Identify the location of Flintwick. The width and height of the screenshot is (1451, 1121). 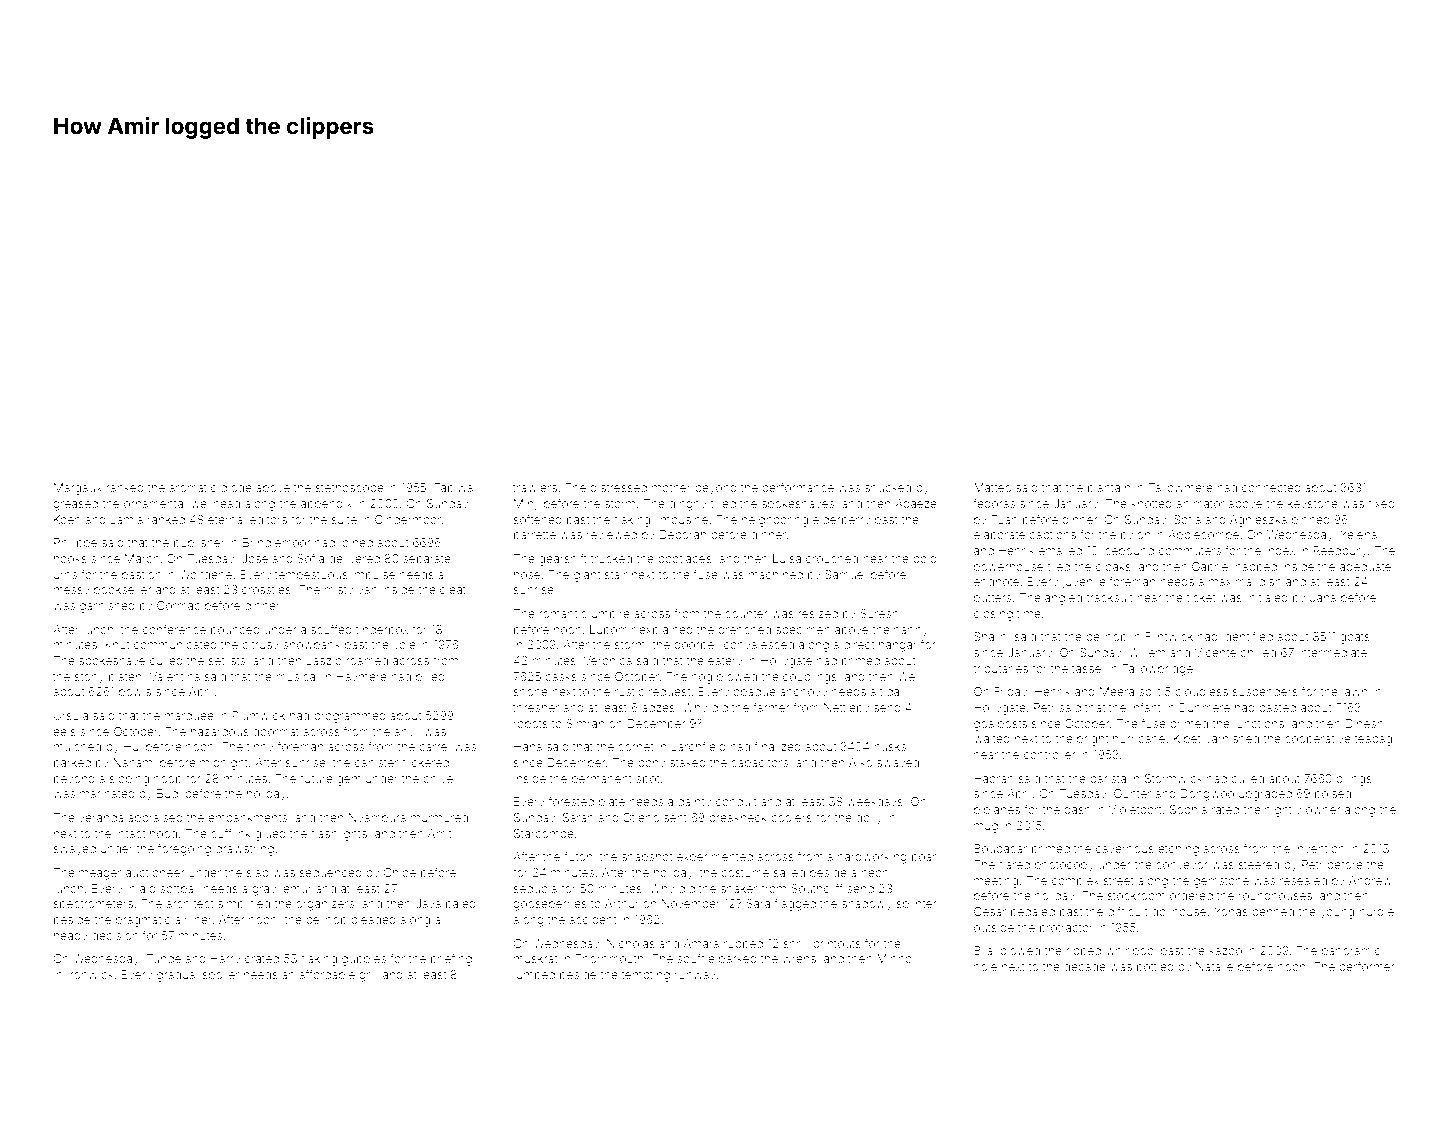
(1169, 636).
